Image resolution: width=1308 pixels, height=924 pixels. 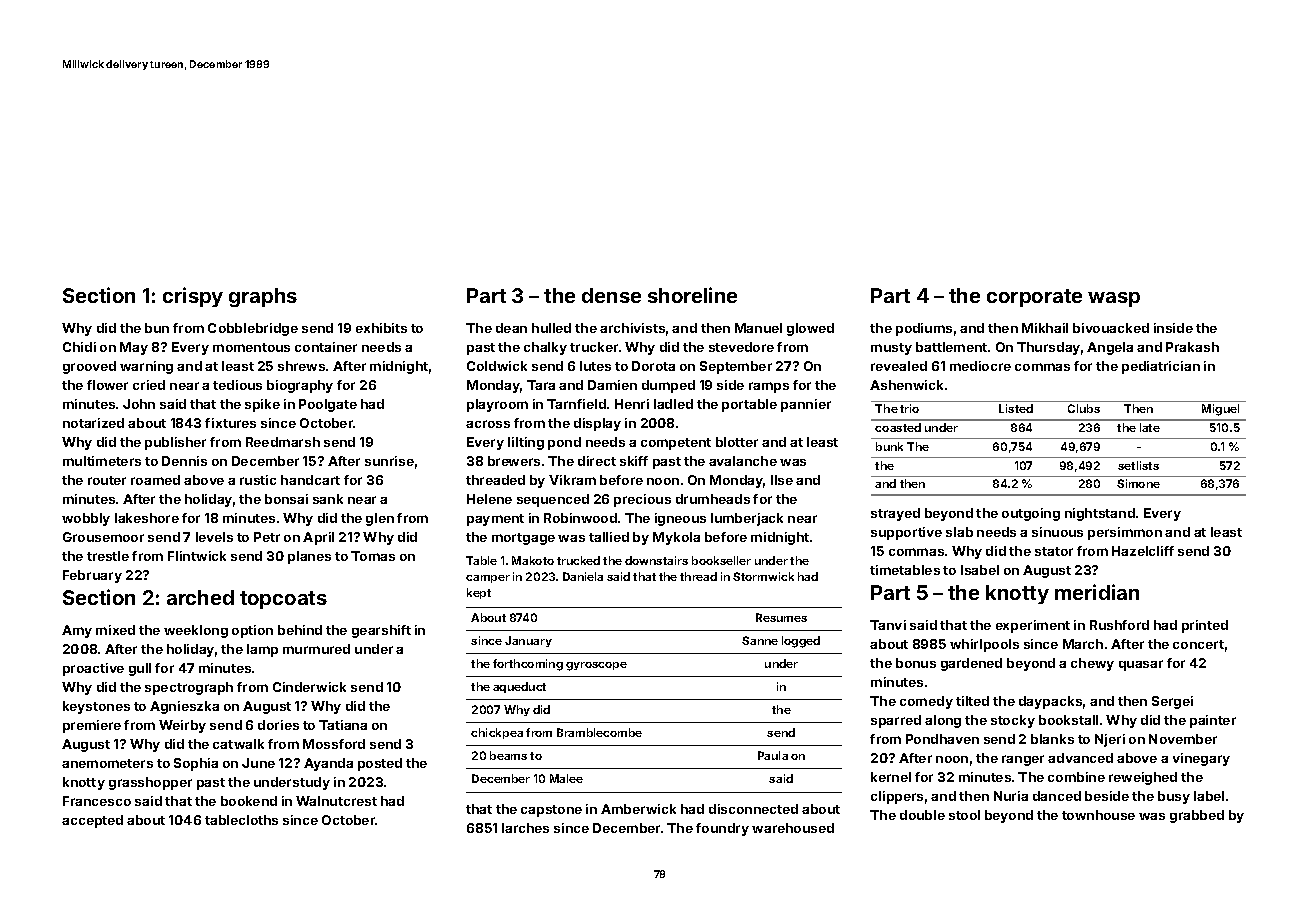 I want to click on larches, so click(x=525, y=828).
